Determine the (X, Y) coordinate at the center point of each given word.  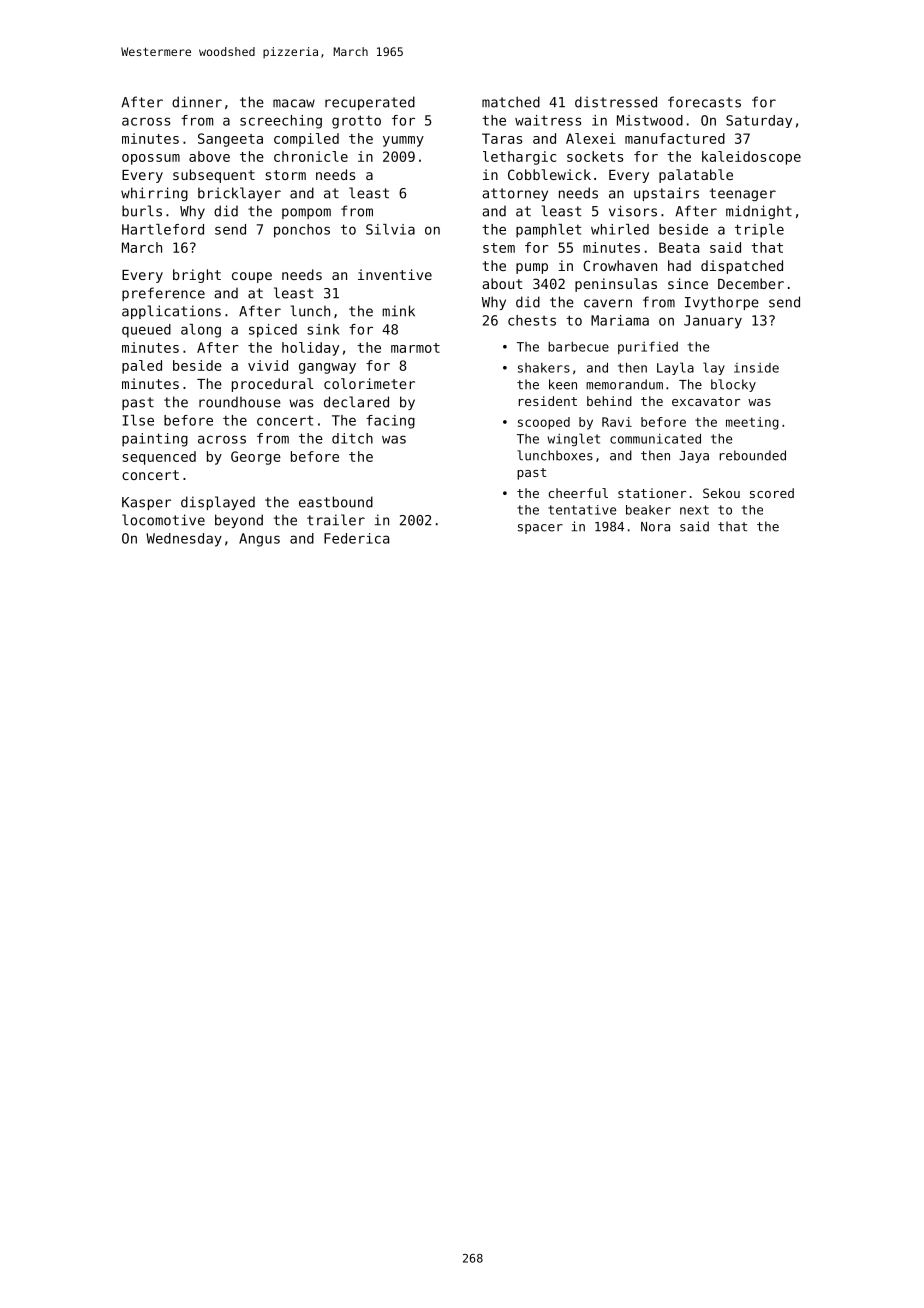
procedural (273, 385)
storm (286, 175)
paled (142, 367)
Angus (259, 540)
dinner (197, 102)
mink (398, 311)
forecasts (704, 102)
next (694, 510)
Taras (502, 138)
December (751, 283)
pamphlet (548, 231)
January (713, 322)
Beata (679, 247)
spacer (540, 529)
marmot (415, 348)
